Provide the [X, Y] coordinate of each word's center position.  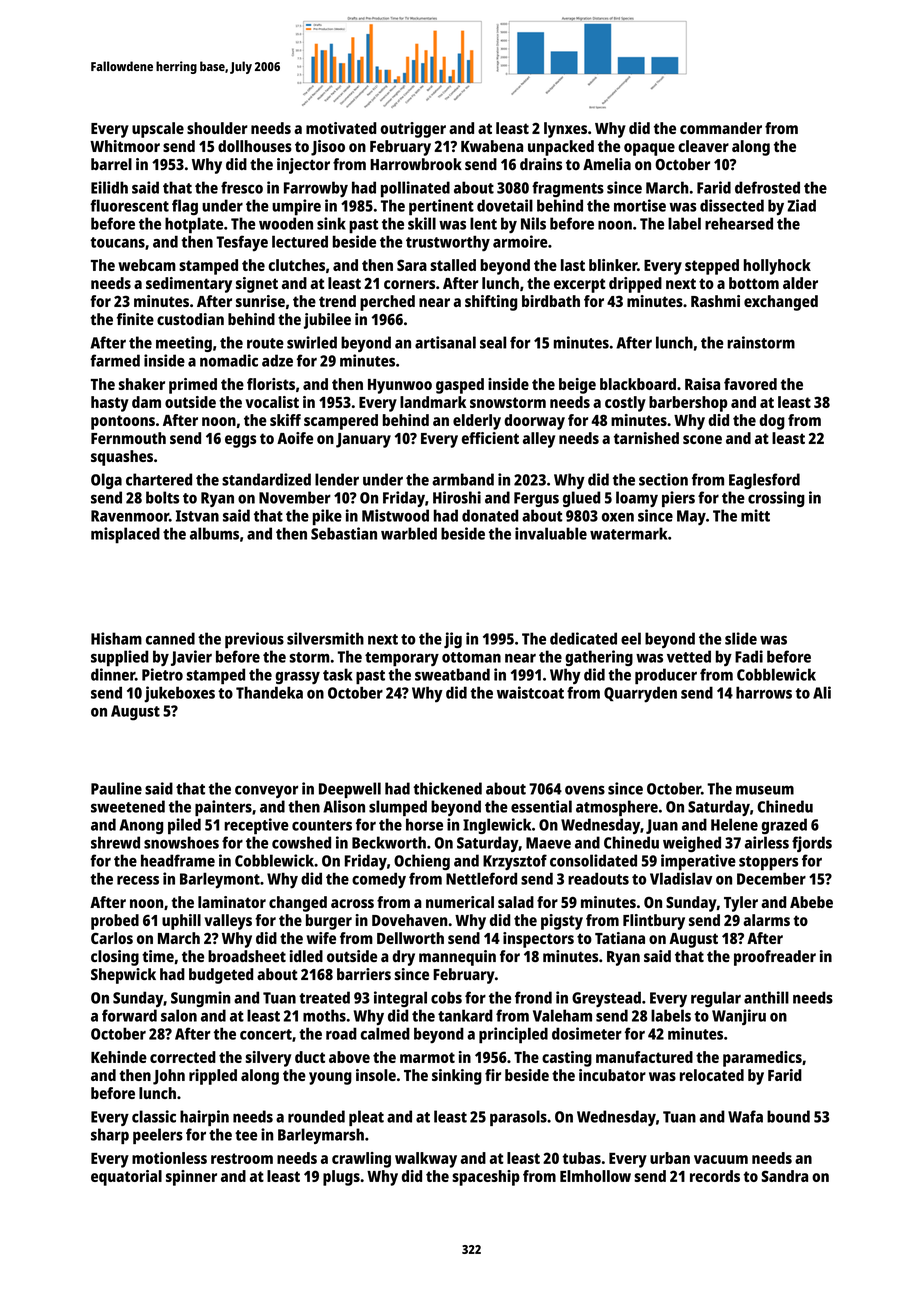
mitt [755, 515]
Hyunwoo [400, 386]
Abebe [811, 902]
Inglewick [497, 826]
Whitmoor [125, 146]
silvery [268, 1059]
